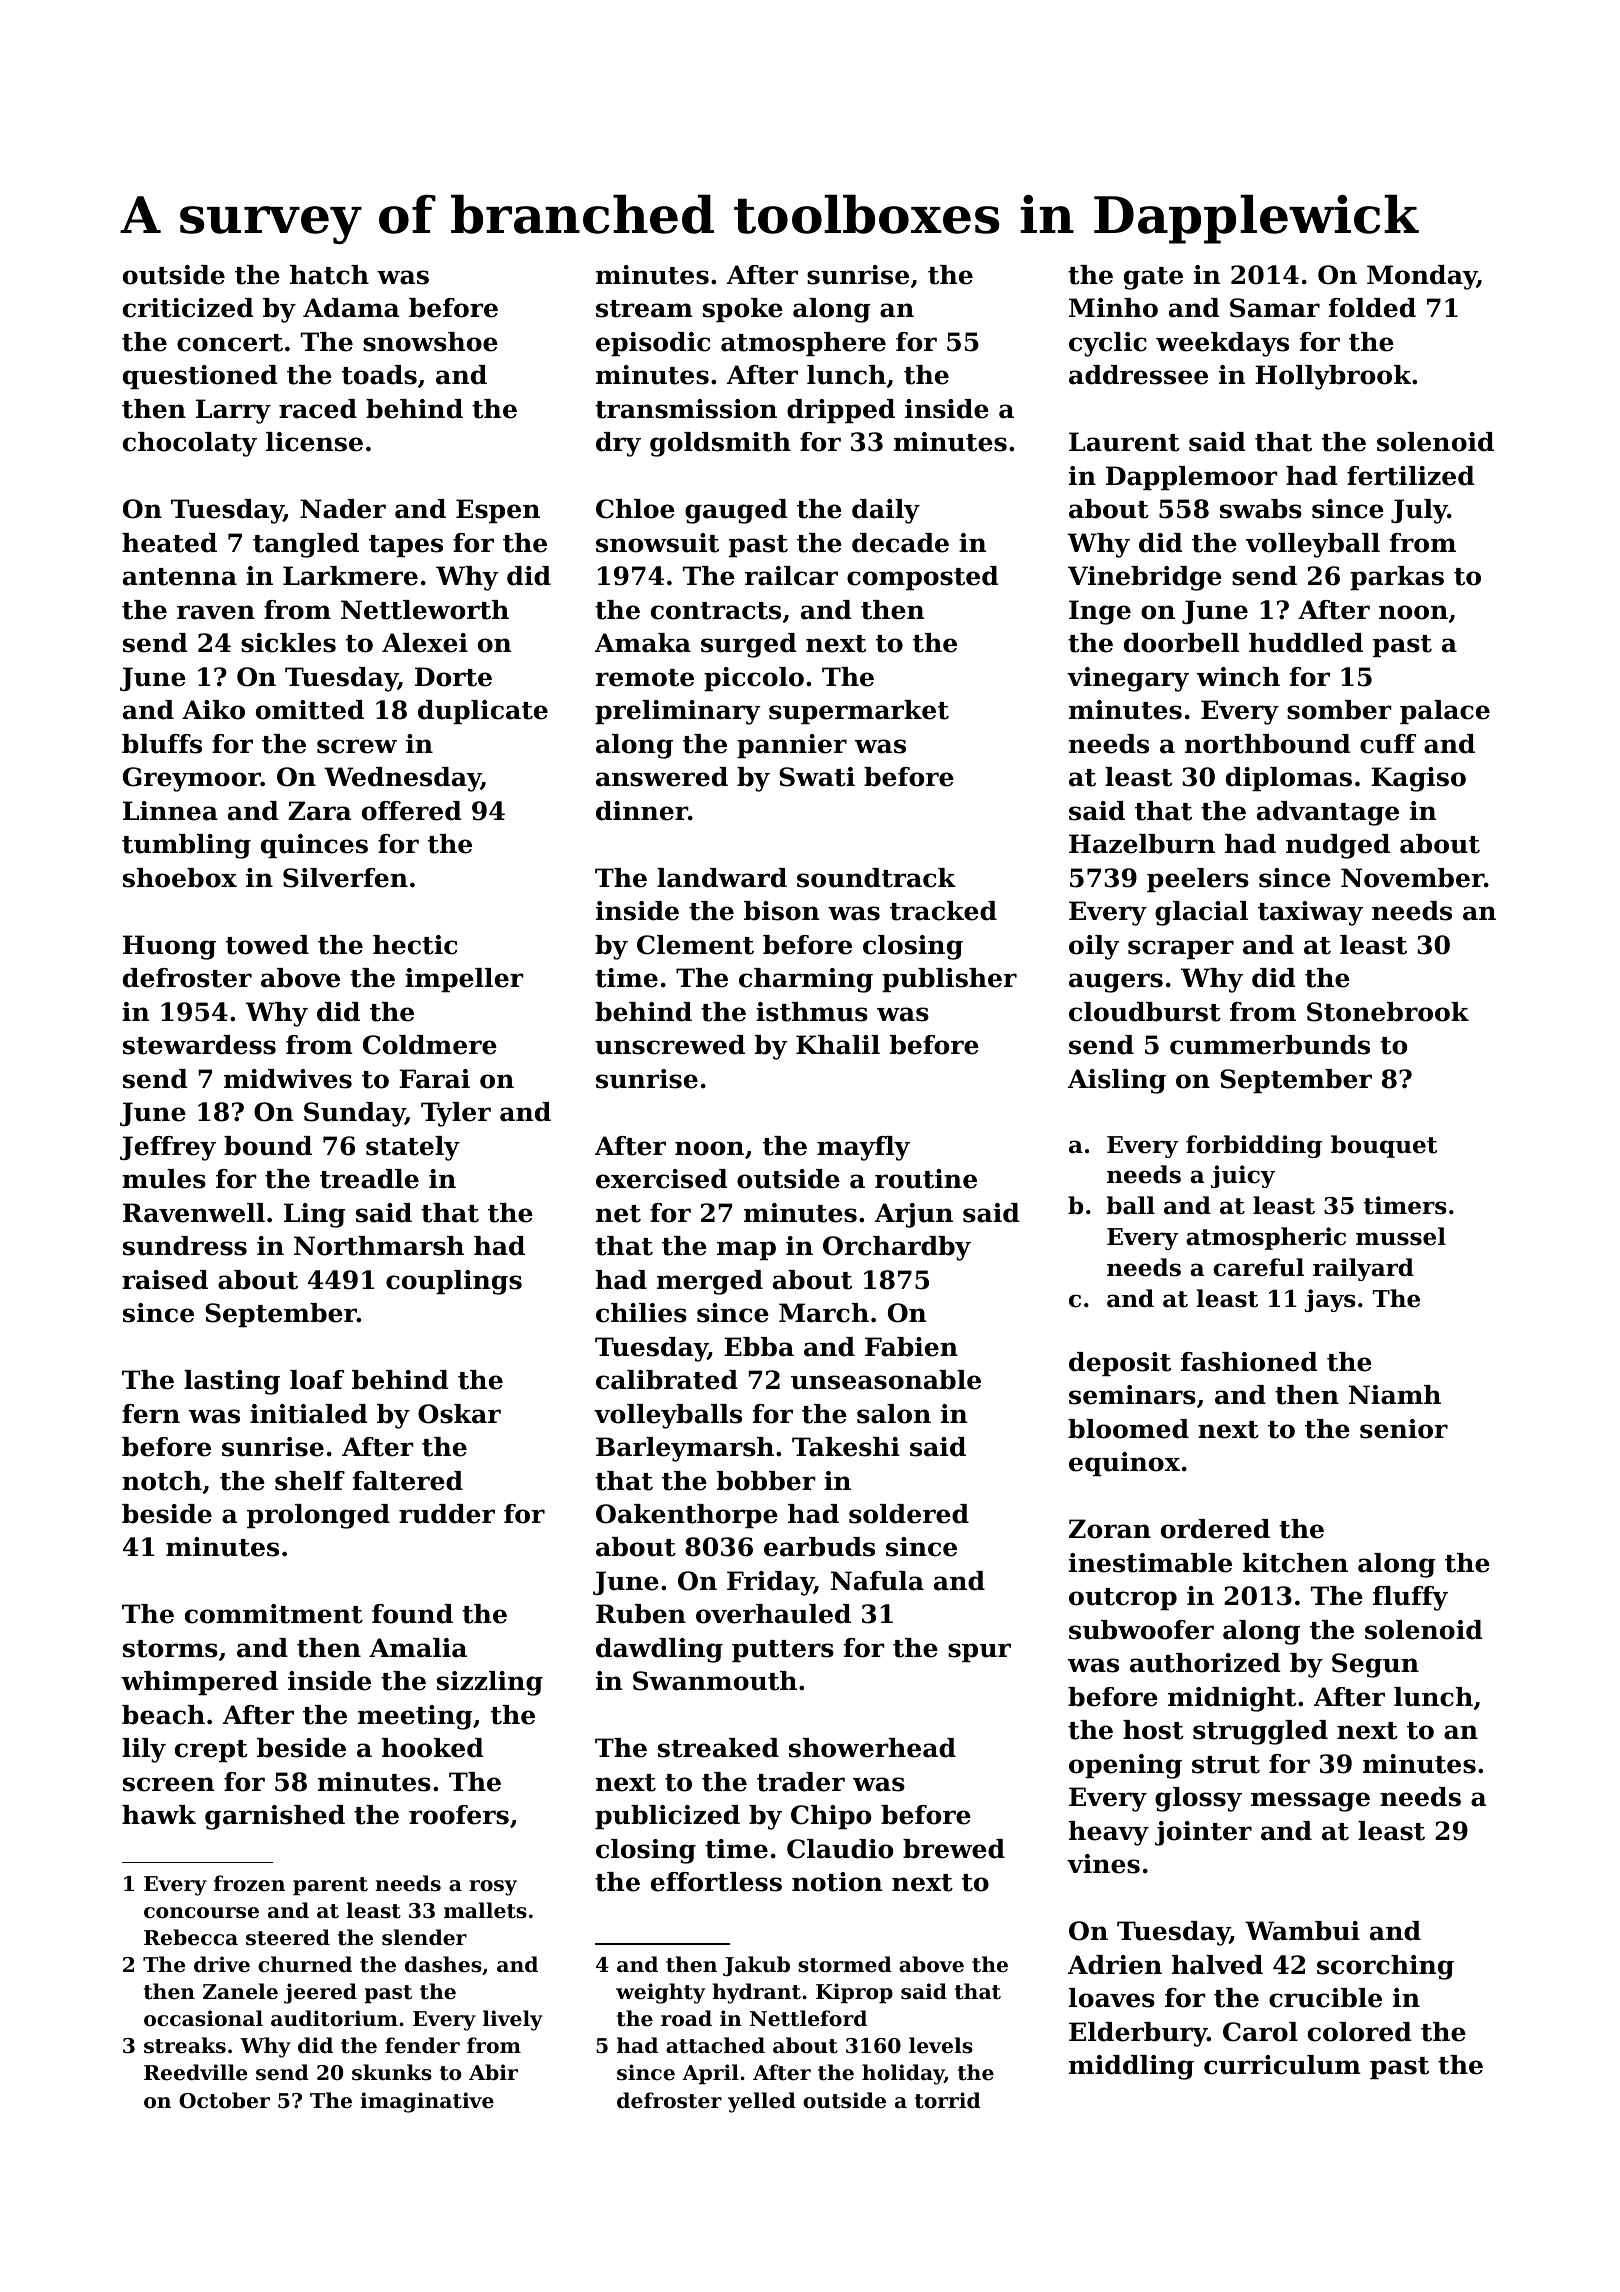 The width and height of the screenshot is (1620, 2292). I want to click on antenna, so click(180, 577).
